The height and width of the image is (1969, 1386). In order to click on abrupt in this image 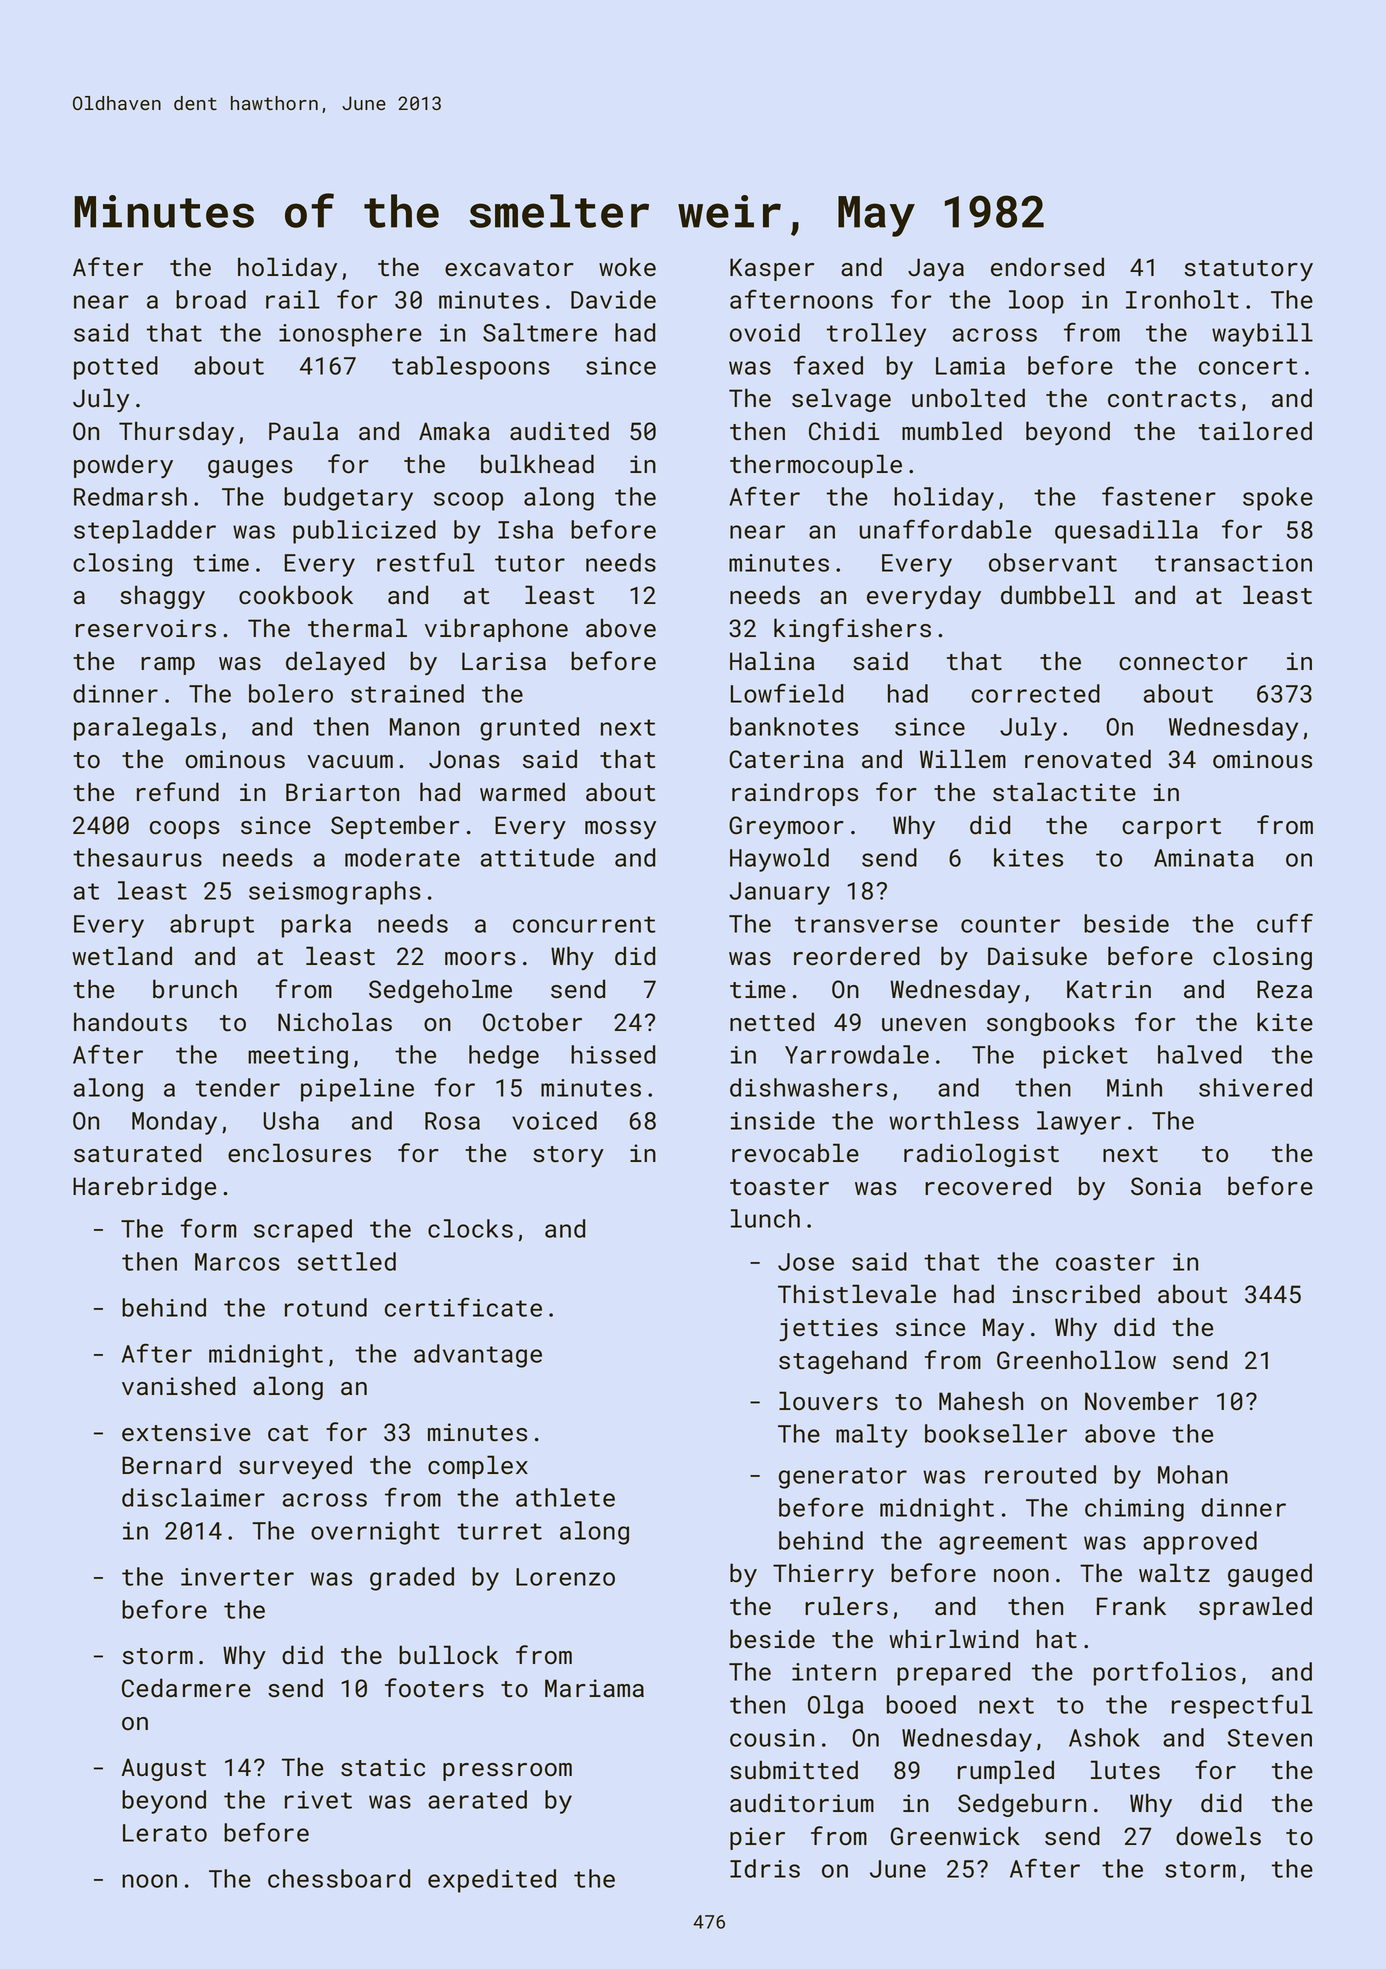, I will do `click(212, 926)`.
